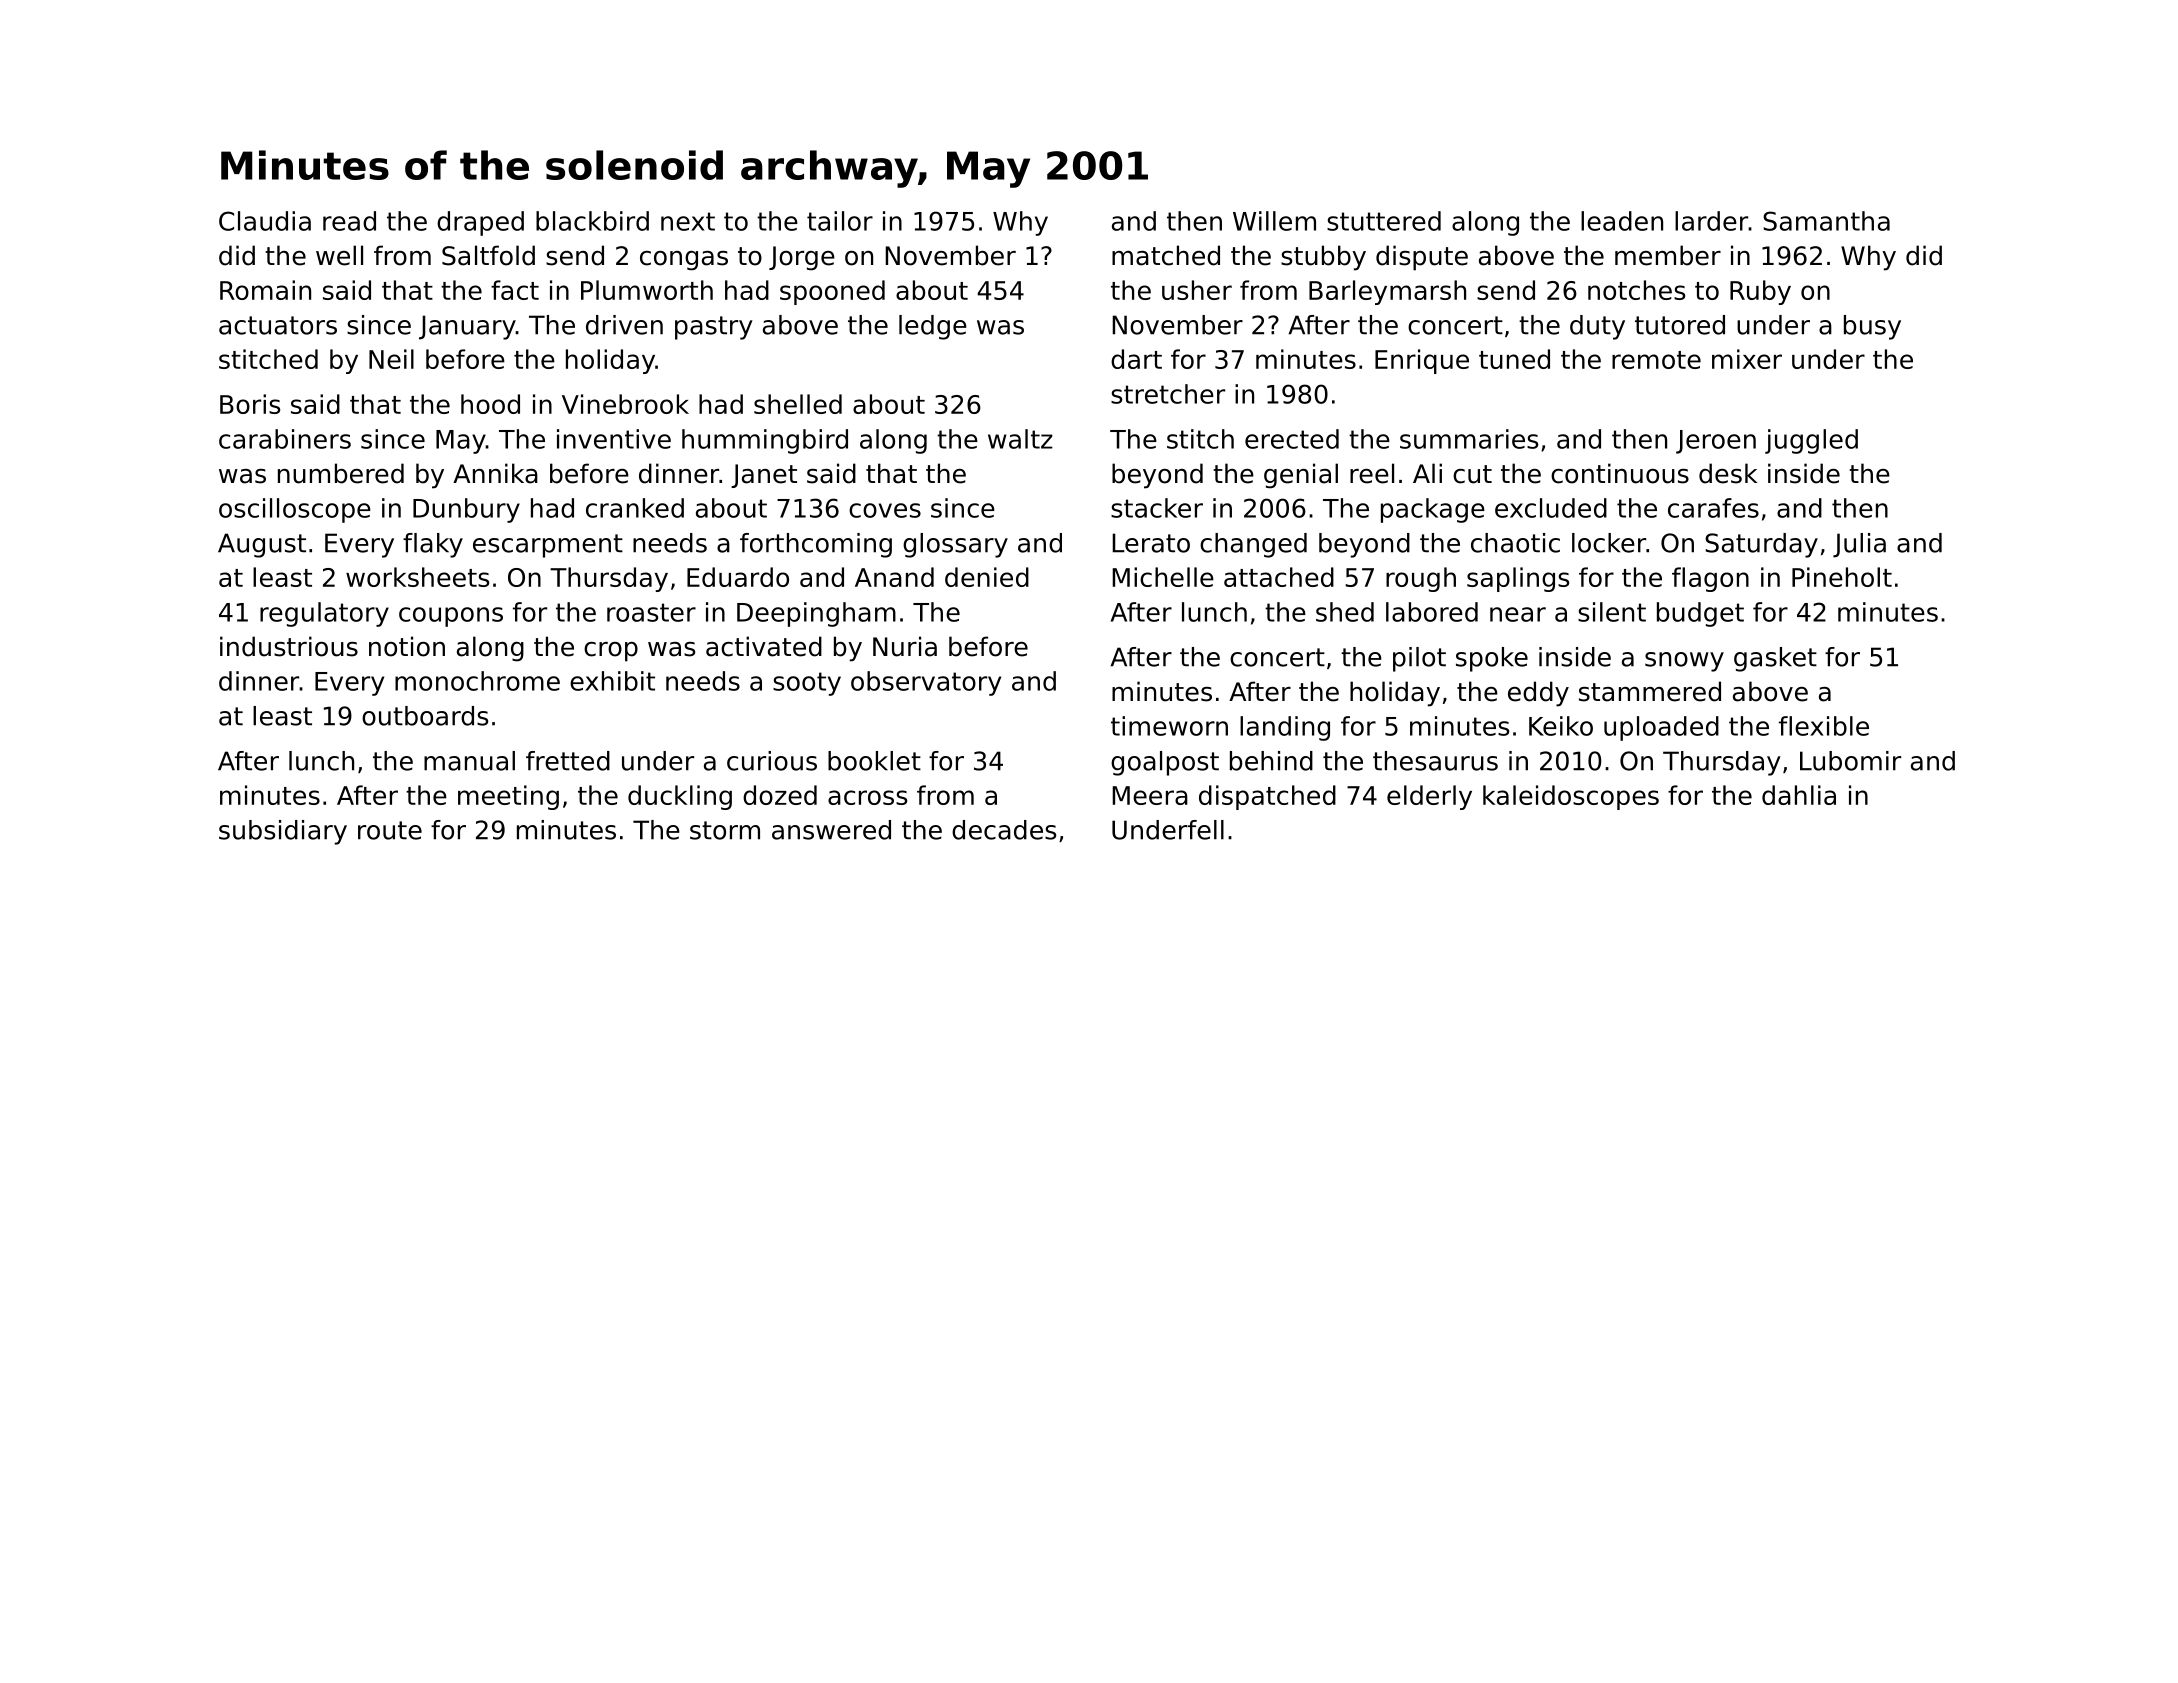 Image resolution: width=2178 pixels, height=1683 pixels. What do you see at coordinates (285, 439) in the image?
I see `carabiners` at bounding box center [285, 439].
